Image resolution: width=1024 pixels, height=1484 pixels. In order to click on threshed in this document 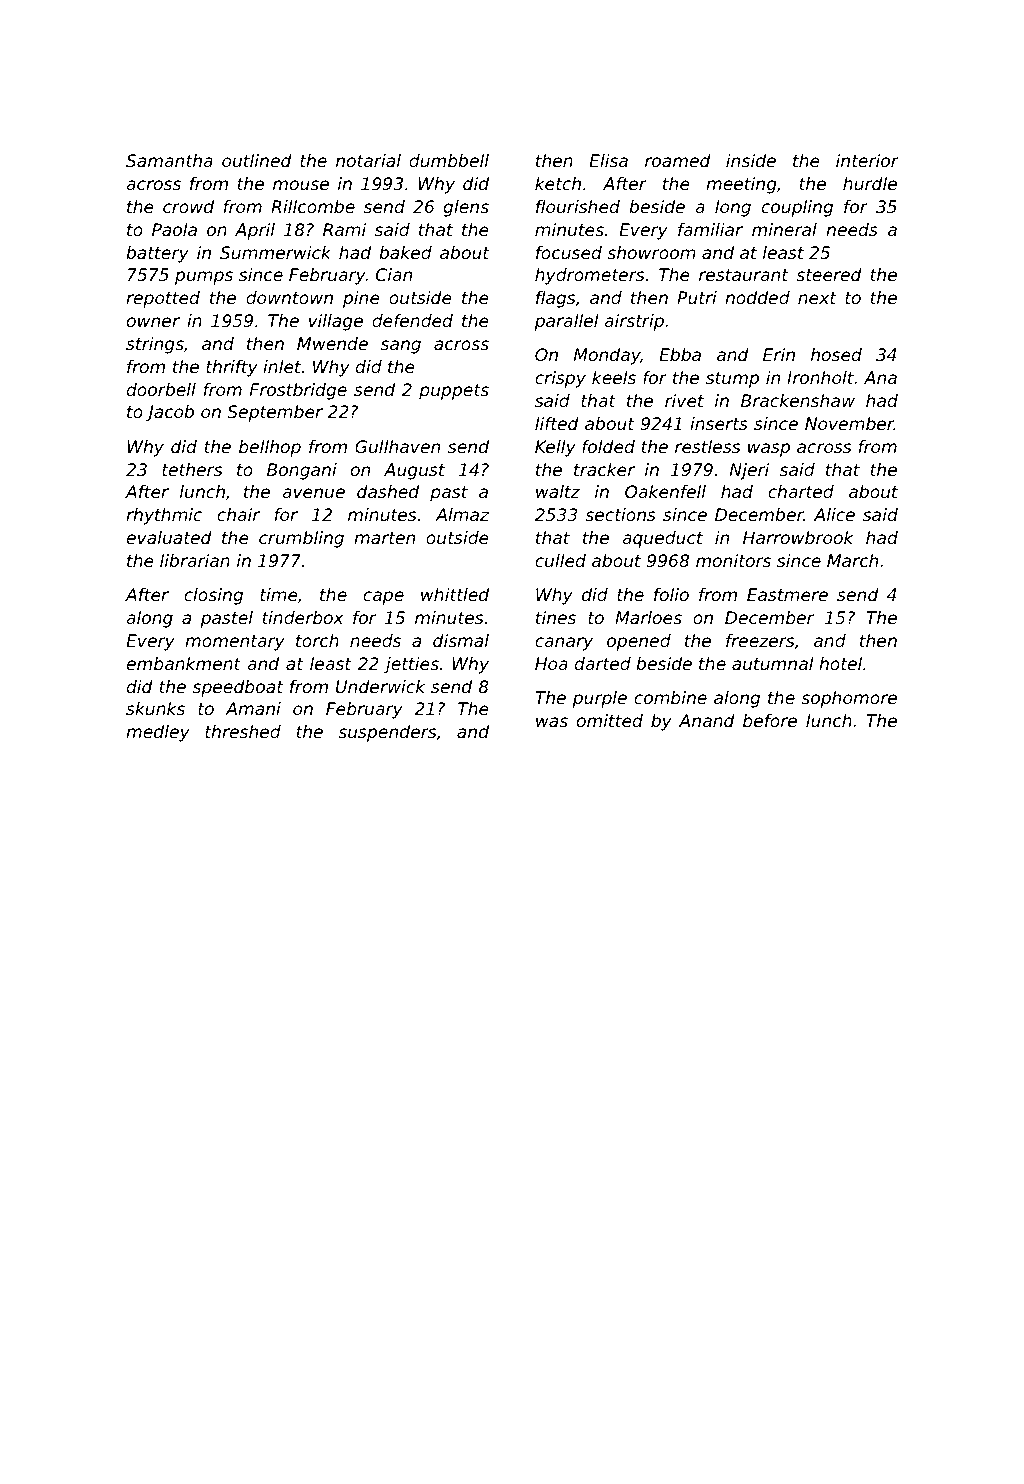, I will do `click(243, 731)`.
